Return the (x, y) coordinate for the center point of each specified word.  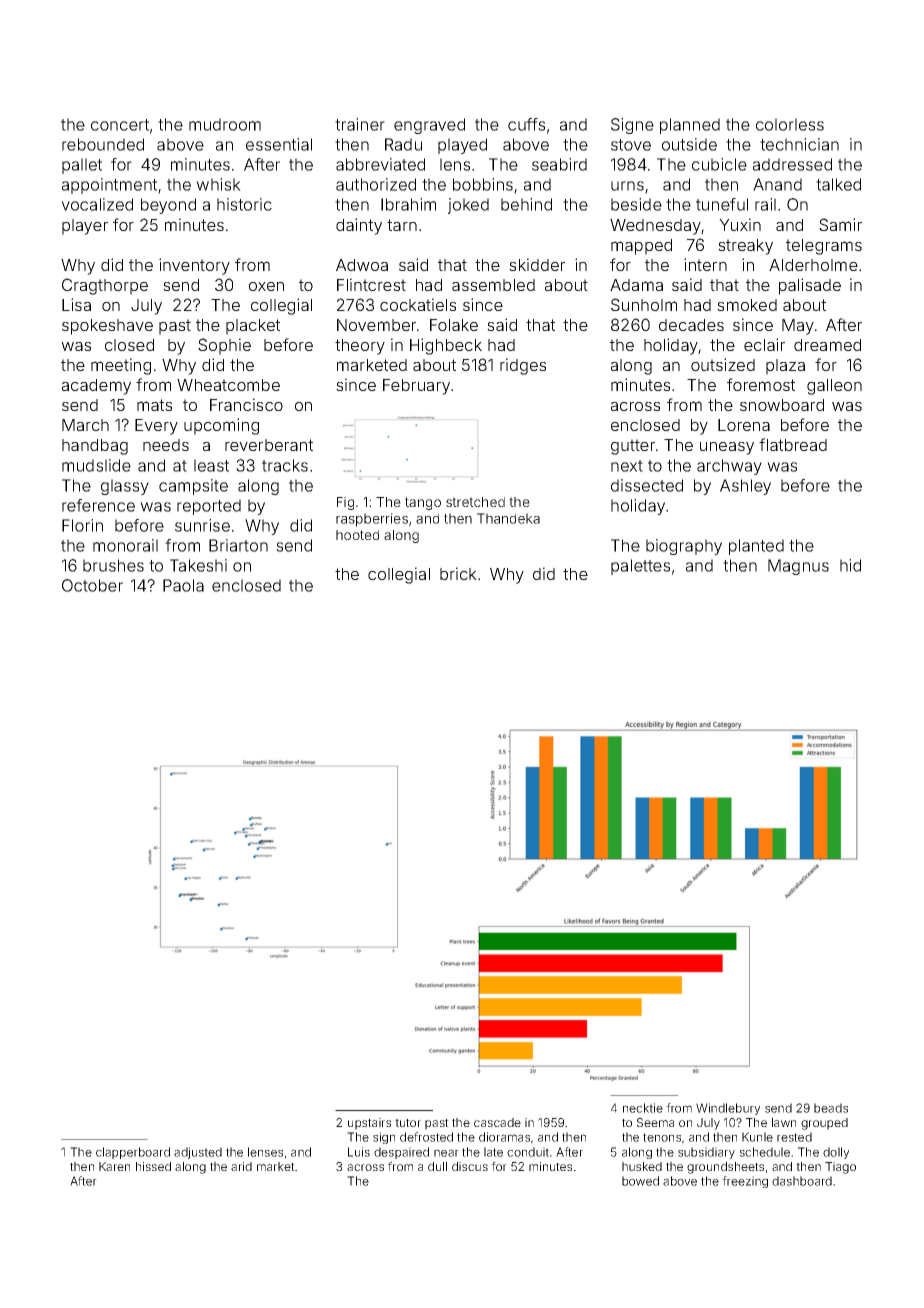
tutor (408, 1123)
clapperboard (133, 1153)
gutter (633, 447)
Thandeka (508, 518)
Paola (183, 585)
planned (690, 126)
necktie (643, 1108)
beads (831, 1108)
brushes (113, 565)
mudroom (225, 124)
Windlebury (728, 1109)
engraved (429, 126)
